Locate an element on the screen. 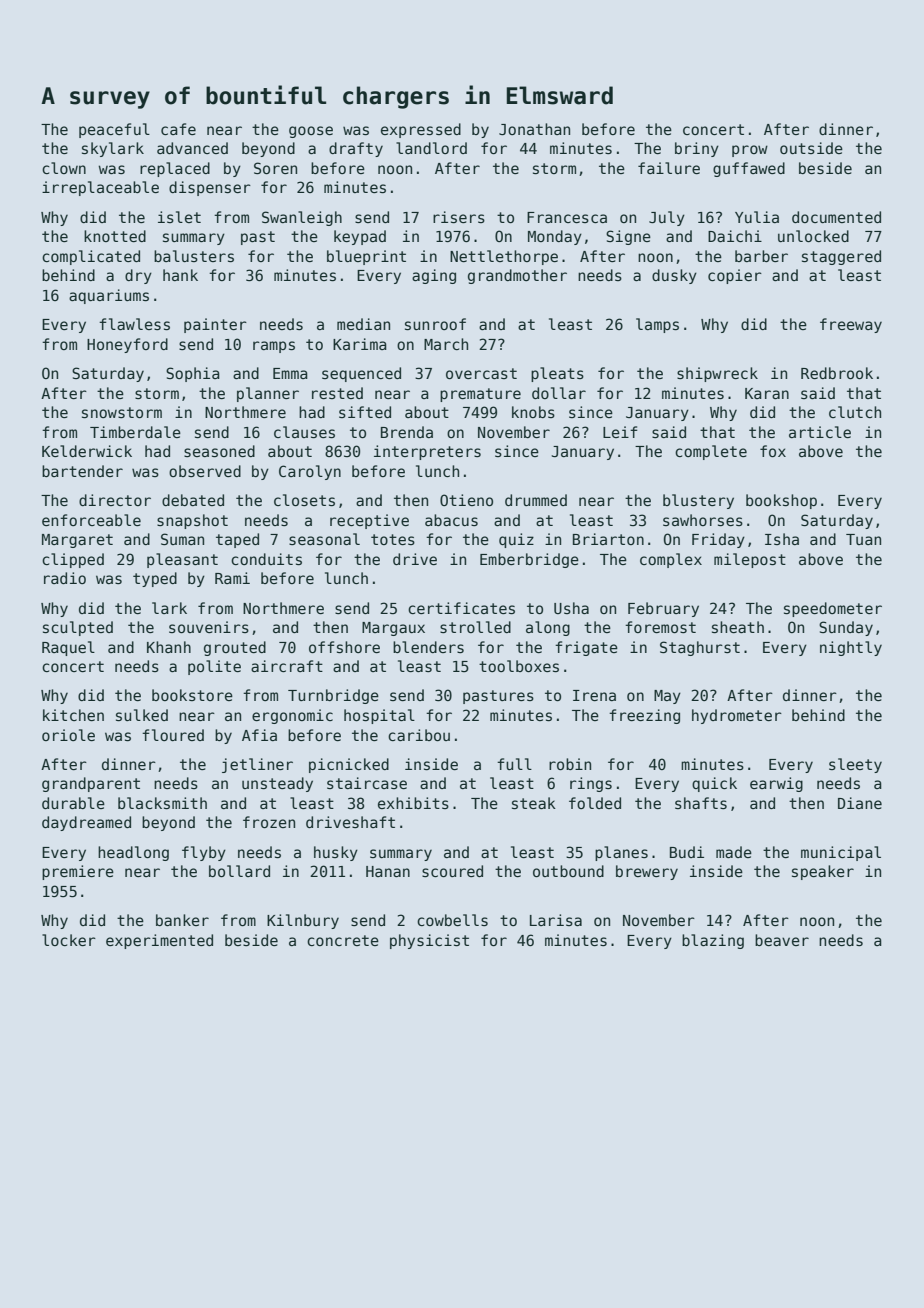 This screenshot has width=924, height=1308. Hanan is located at coordinates (388, 871).
